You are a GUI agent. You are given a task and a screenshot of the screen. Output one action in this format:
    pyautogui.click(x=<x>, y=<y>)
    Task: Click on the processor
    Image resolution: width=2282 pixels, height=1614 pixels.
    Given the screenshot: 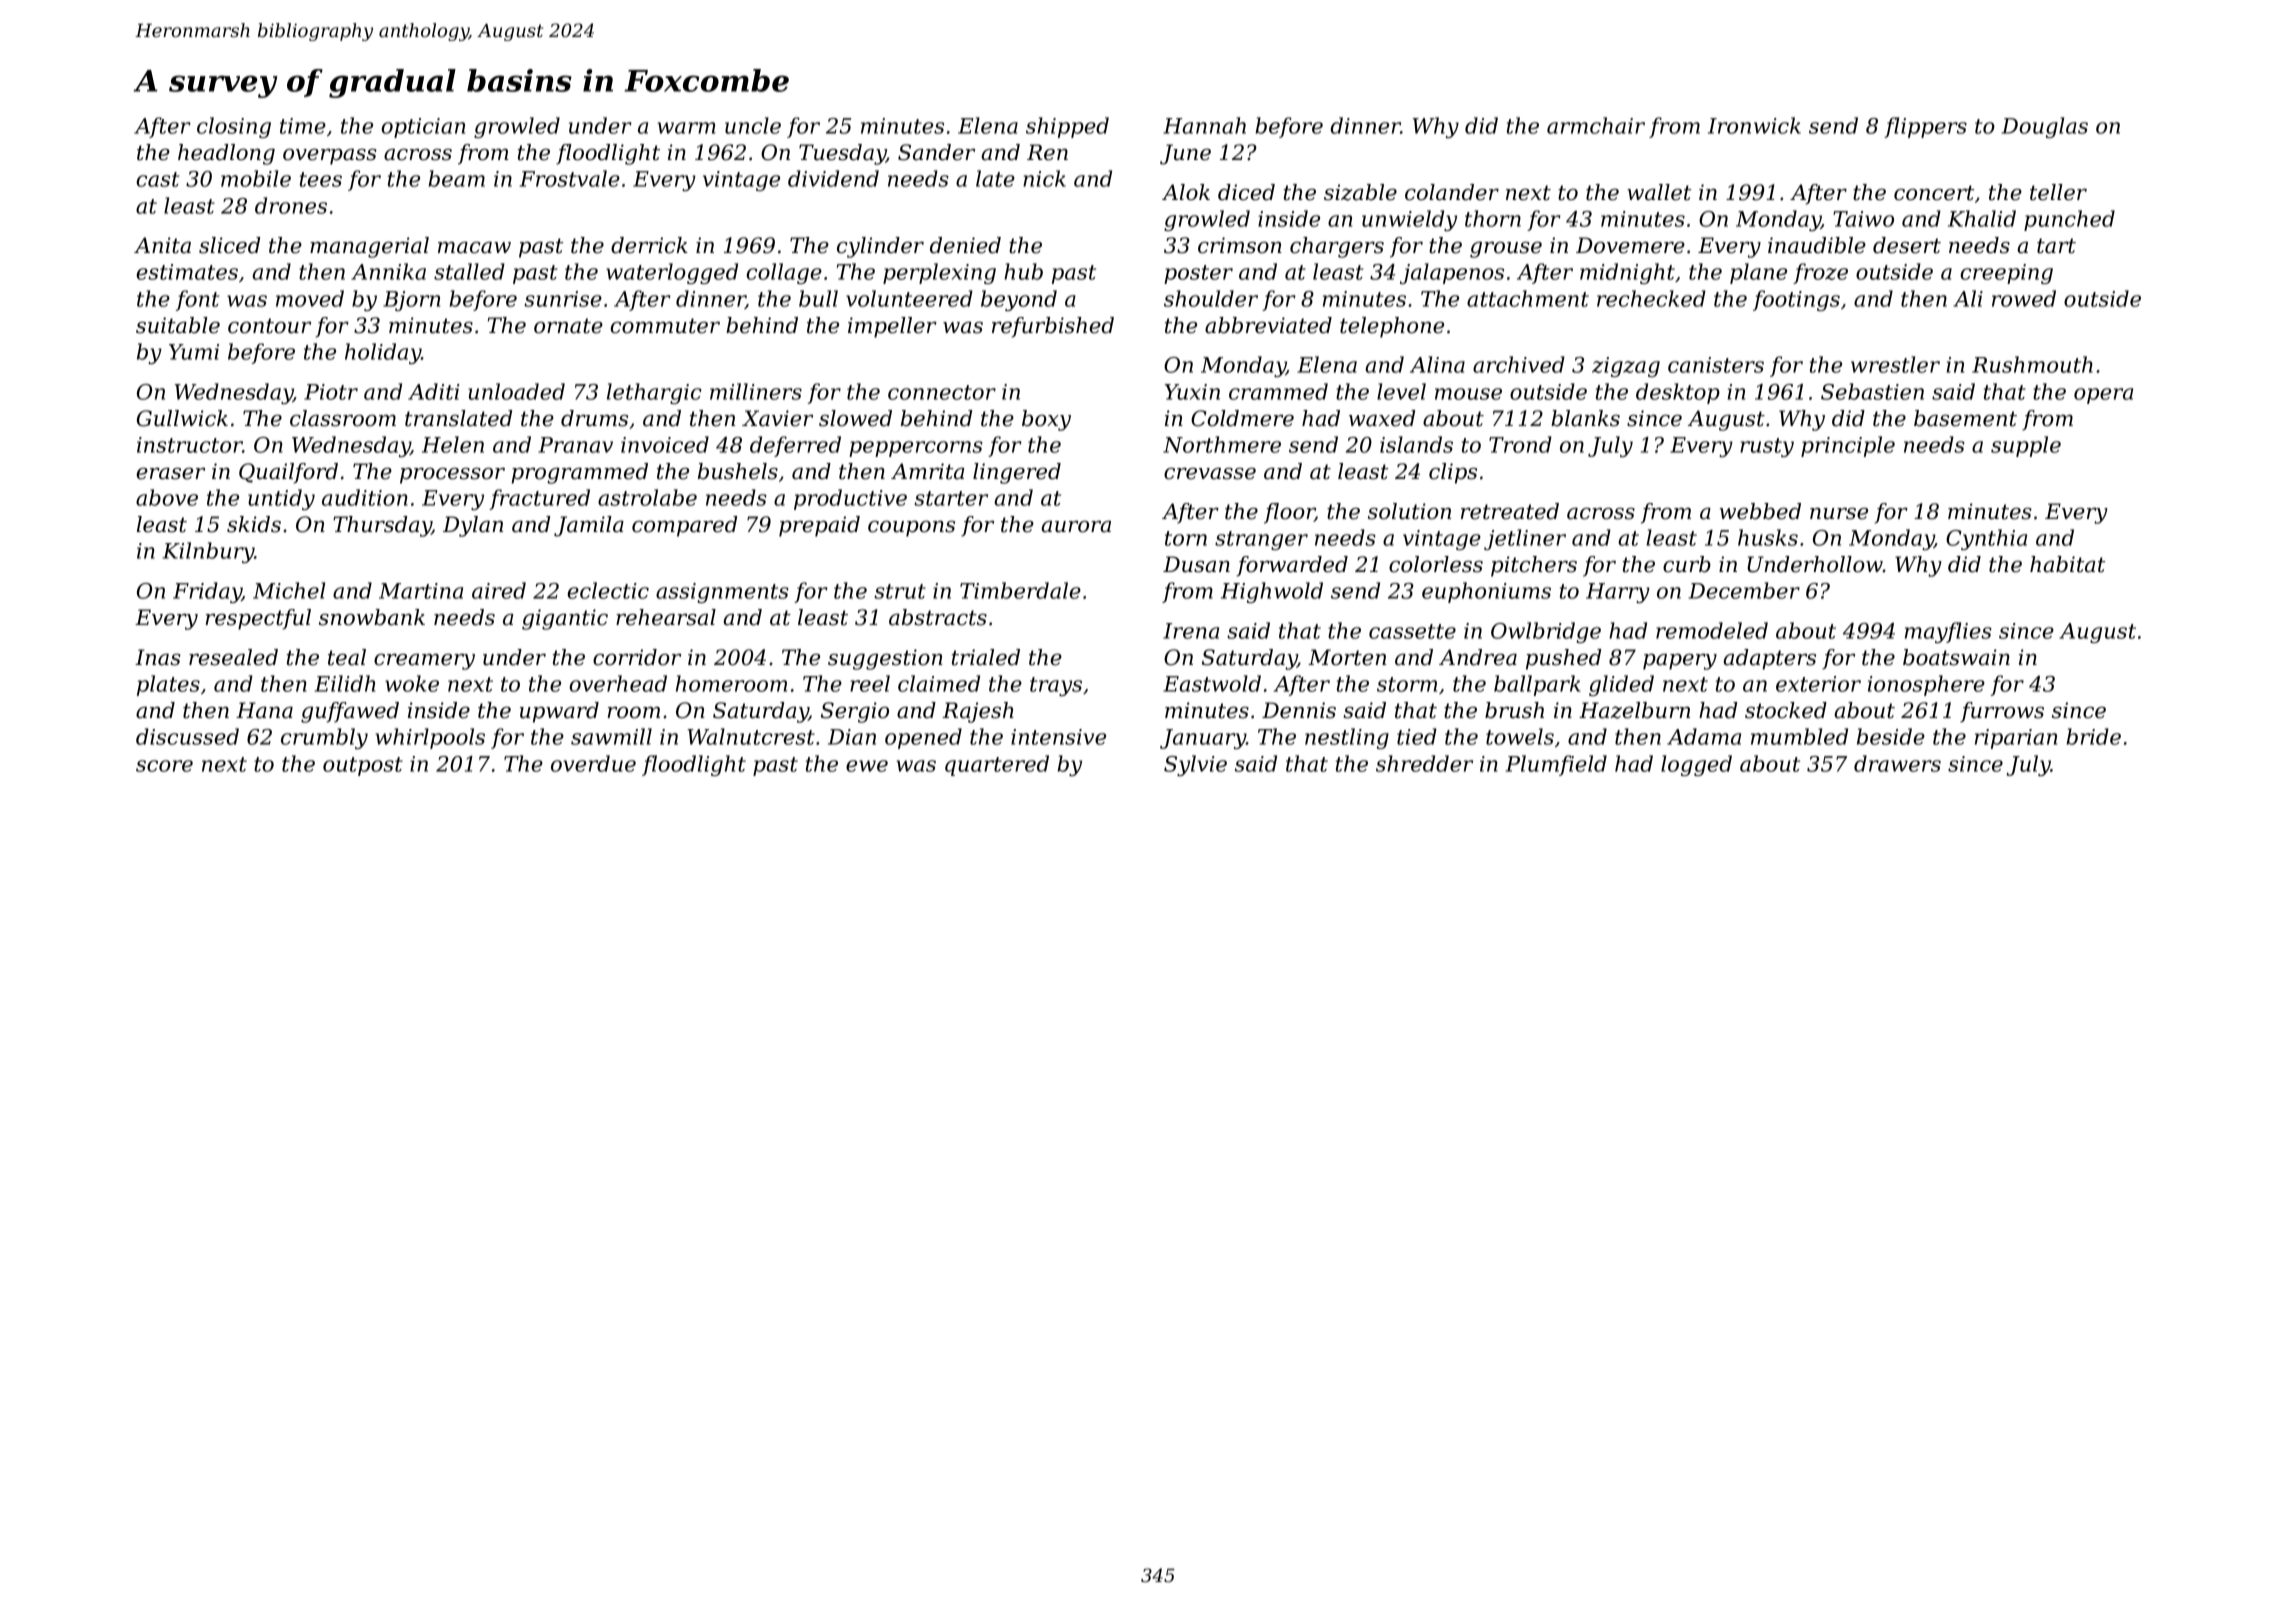 What is the action you would take?
    pyautogui.click(x=452, y=476)
